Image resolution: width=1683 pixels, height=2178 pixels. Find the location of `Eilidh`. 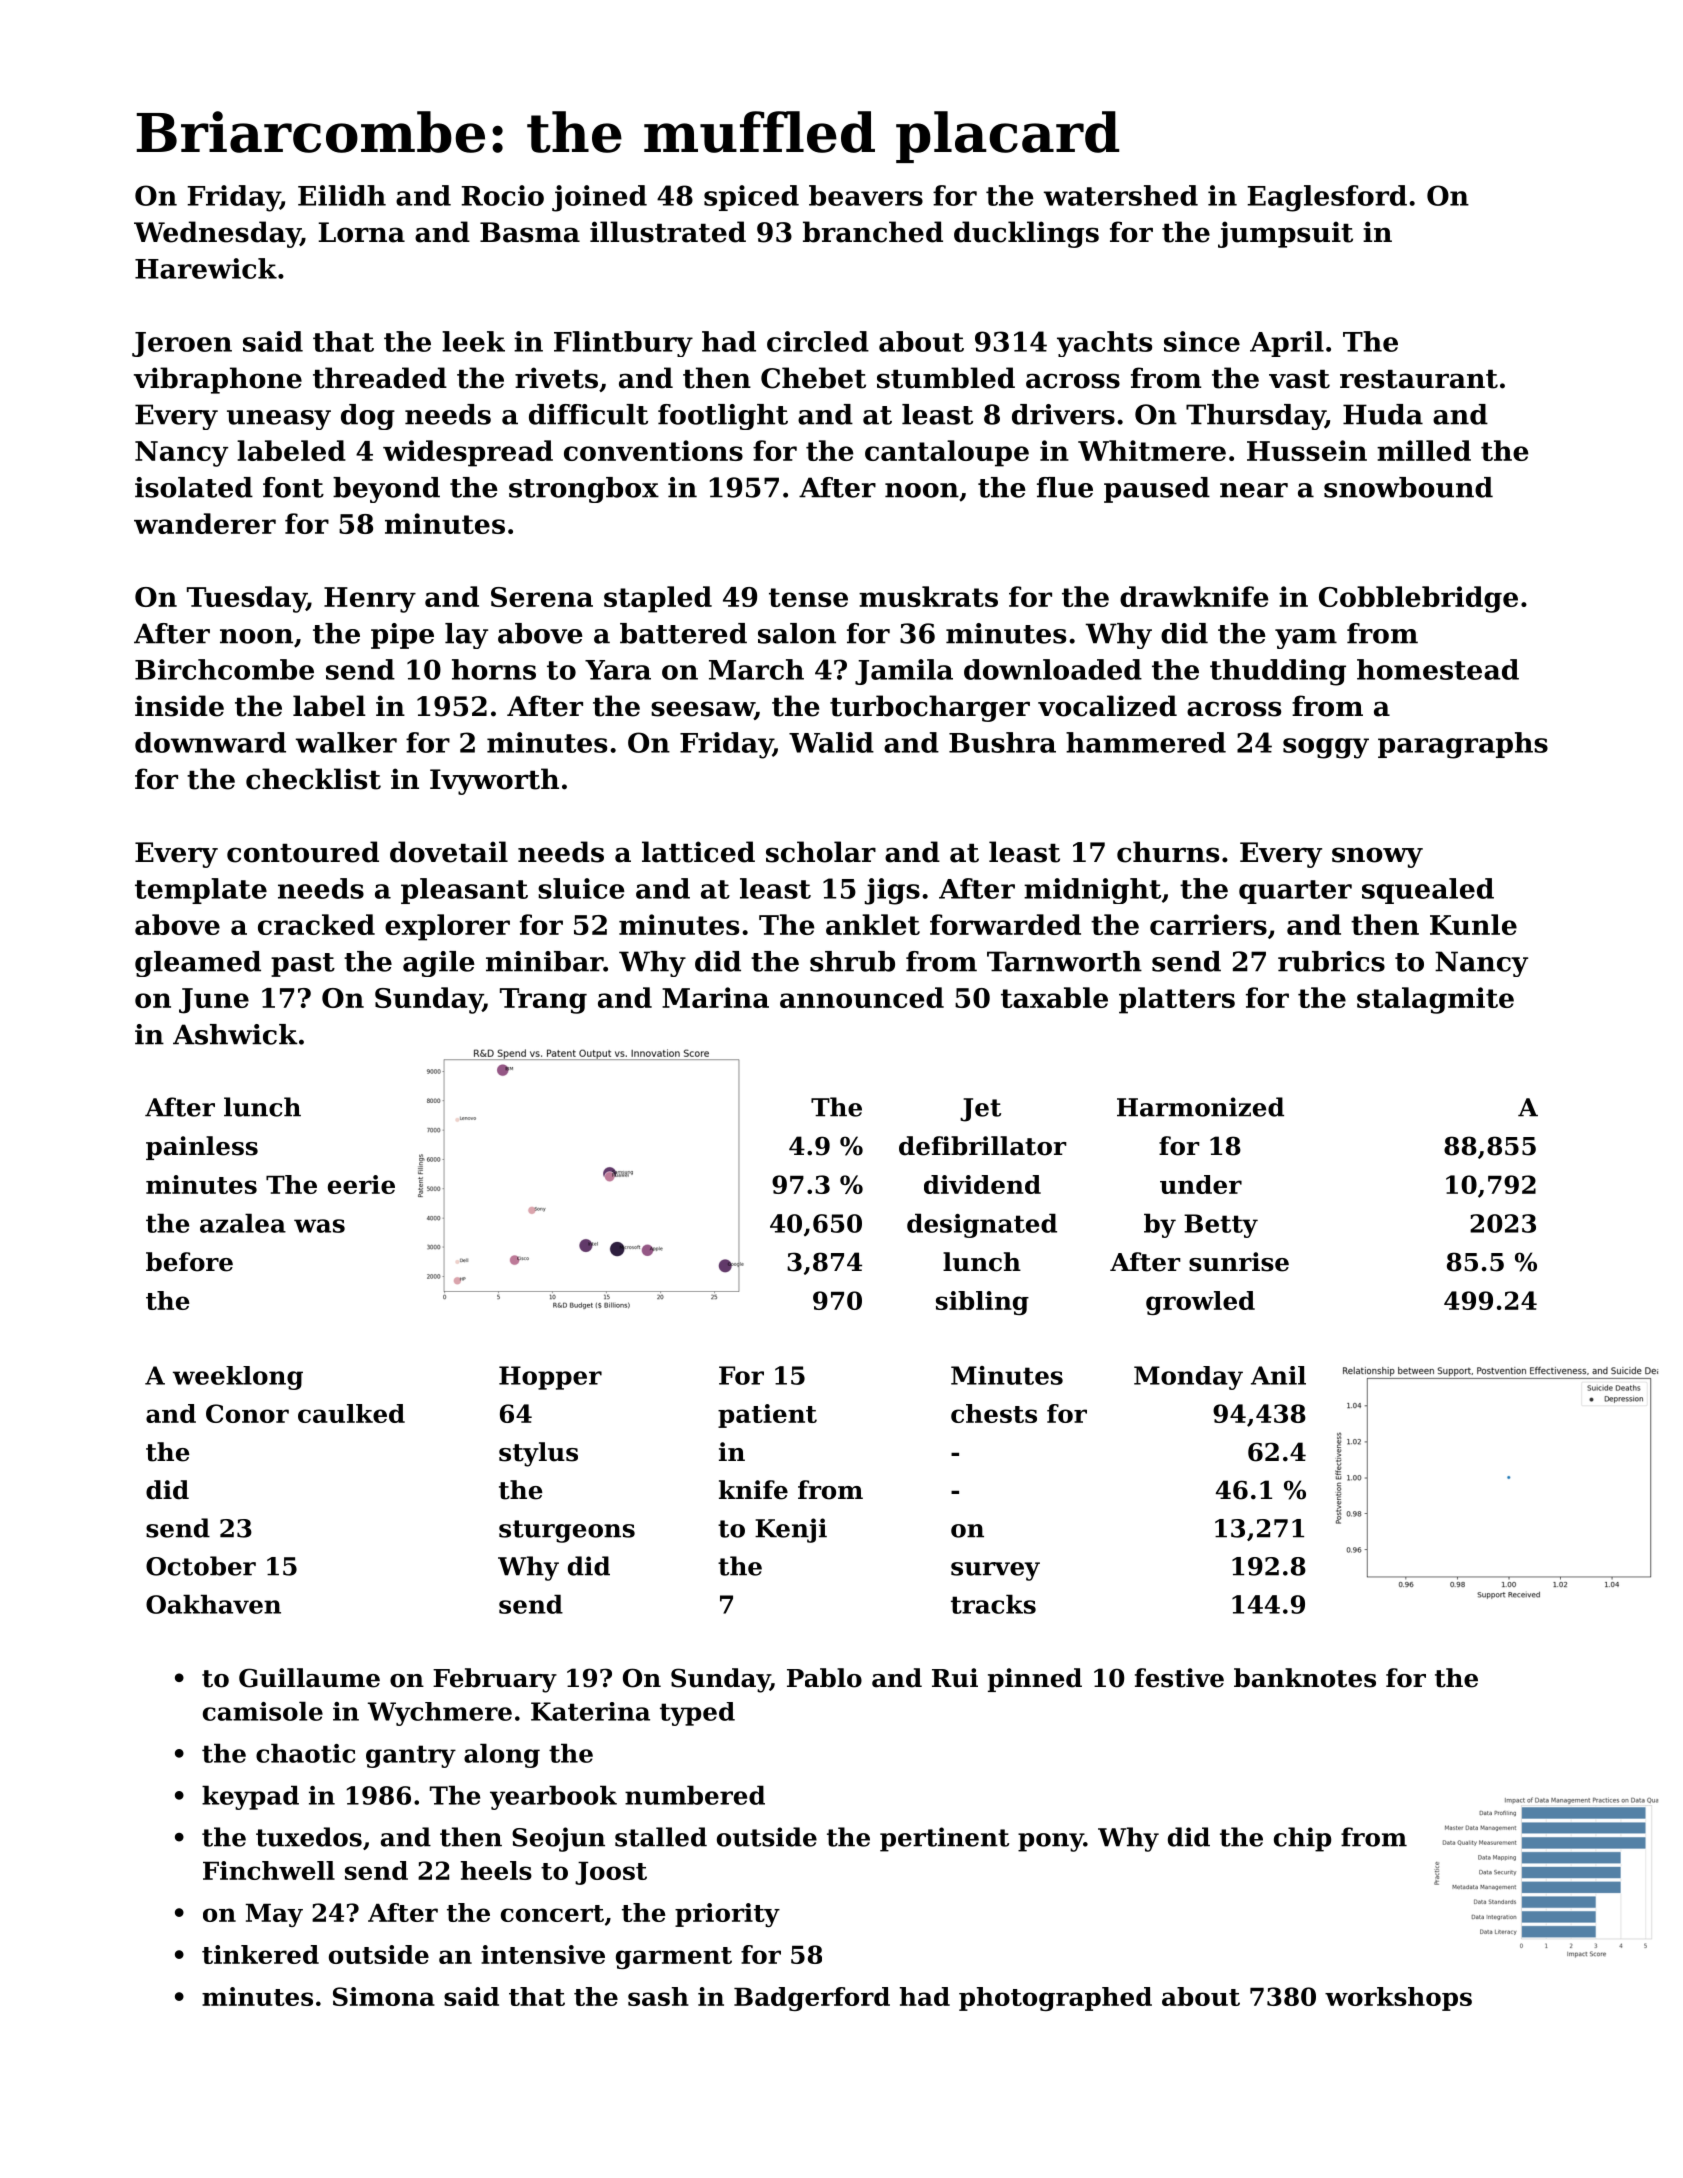

Eilidh is located at coordinates (342, 195).
